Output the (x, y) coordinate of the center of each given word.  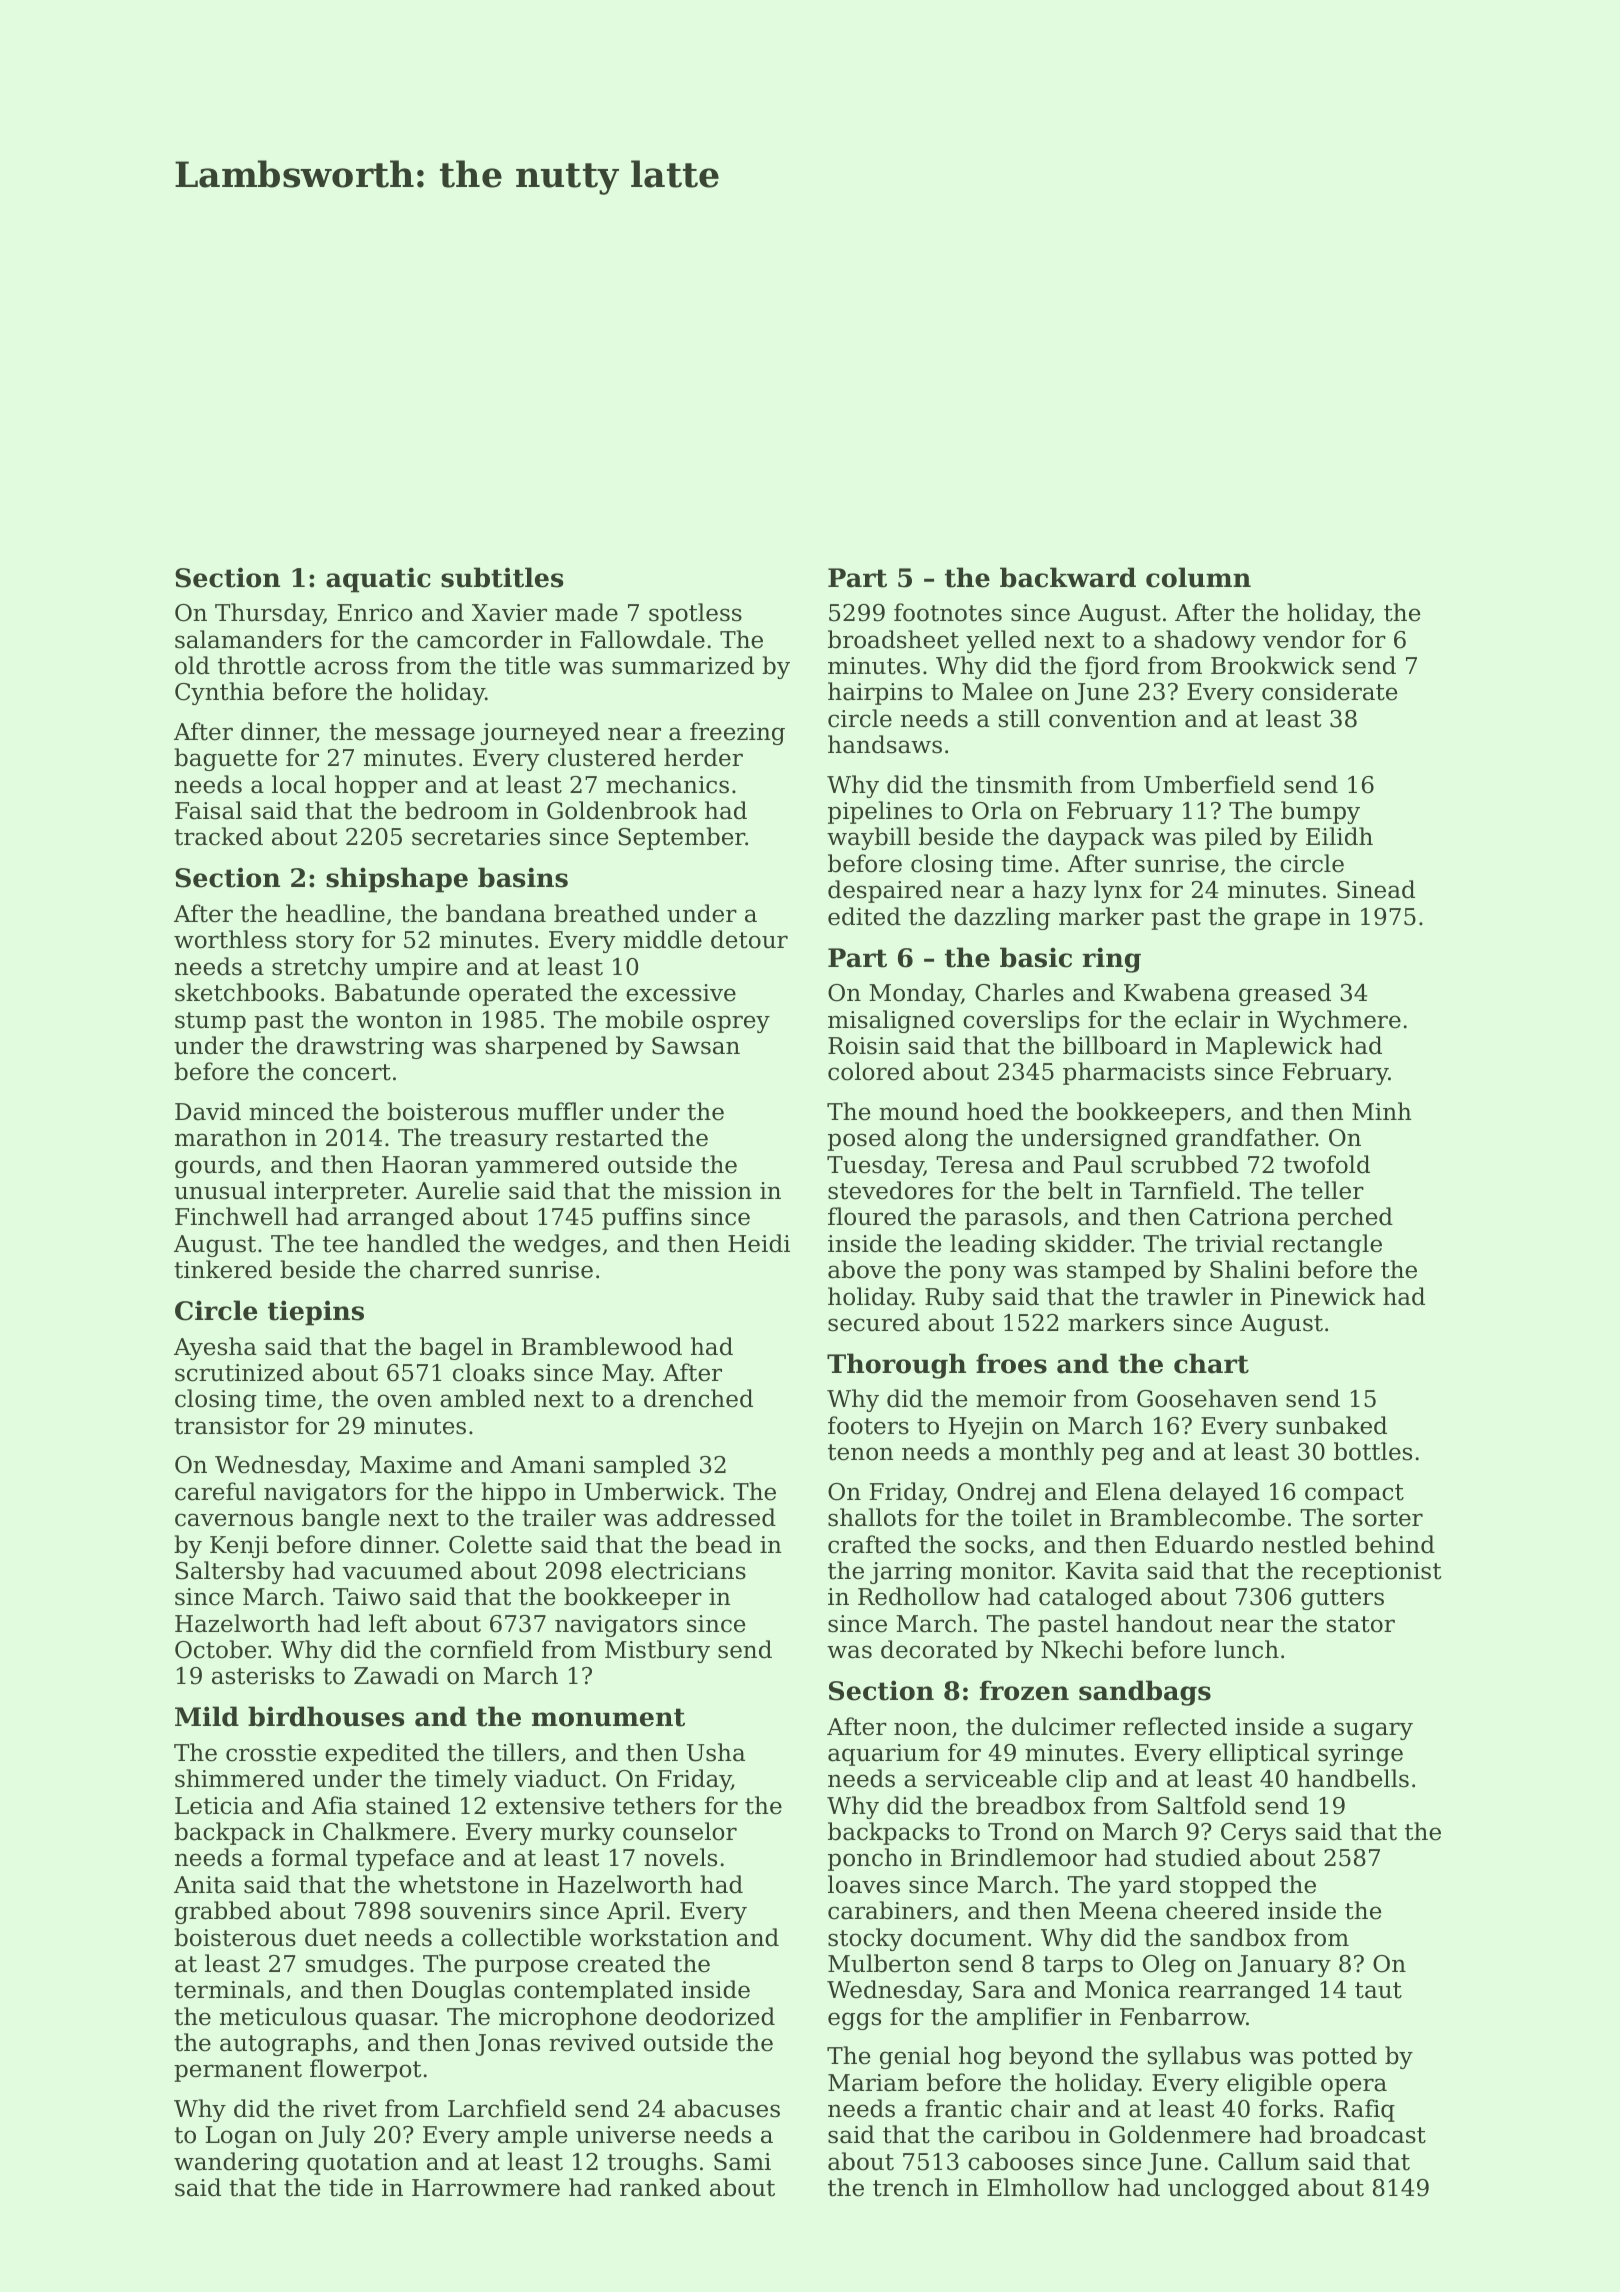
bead (724, 1544)
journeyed (540, 733)
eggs (854, 2021)
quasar (395, 2021)
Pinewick (1323, 1296)
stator (1361, 1624)
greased (1285, 994)
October (222, 1649)
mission (707, 1191)
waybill (868, 838)
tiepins (316, 1313)
